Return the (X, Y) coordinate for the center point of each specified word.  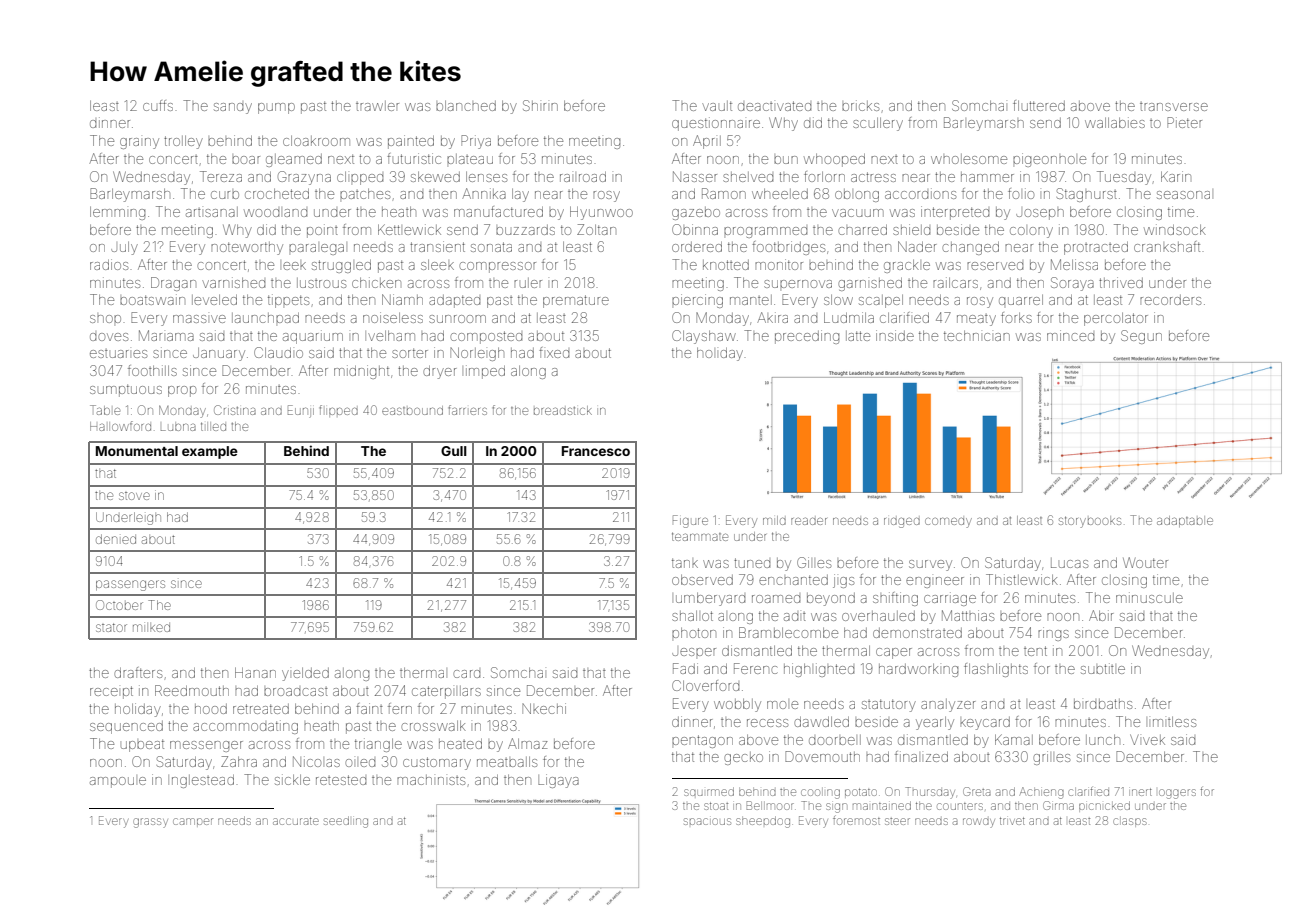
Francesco (596, 451)
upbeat (142, 745)
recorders (1170, 300)
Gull (454, 451)
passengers (130, 585)
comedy (948, 523)
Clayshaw (704, 337)
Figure (690, 521)
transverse (1174, 106)
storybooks (1090, 522)
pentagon (702, 741)
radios (109, 264)
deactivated (774, 106)
